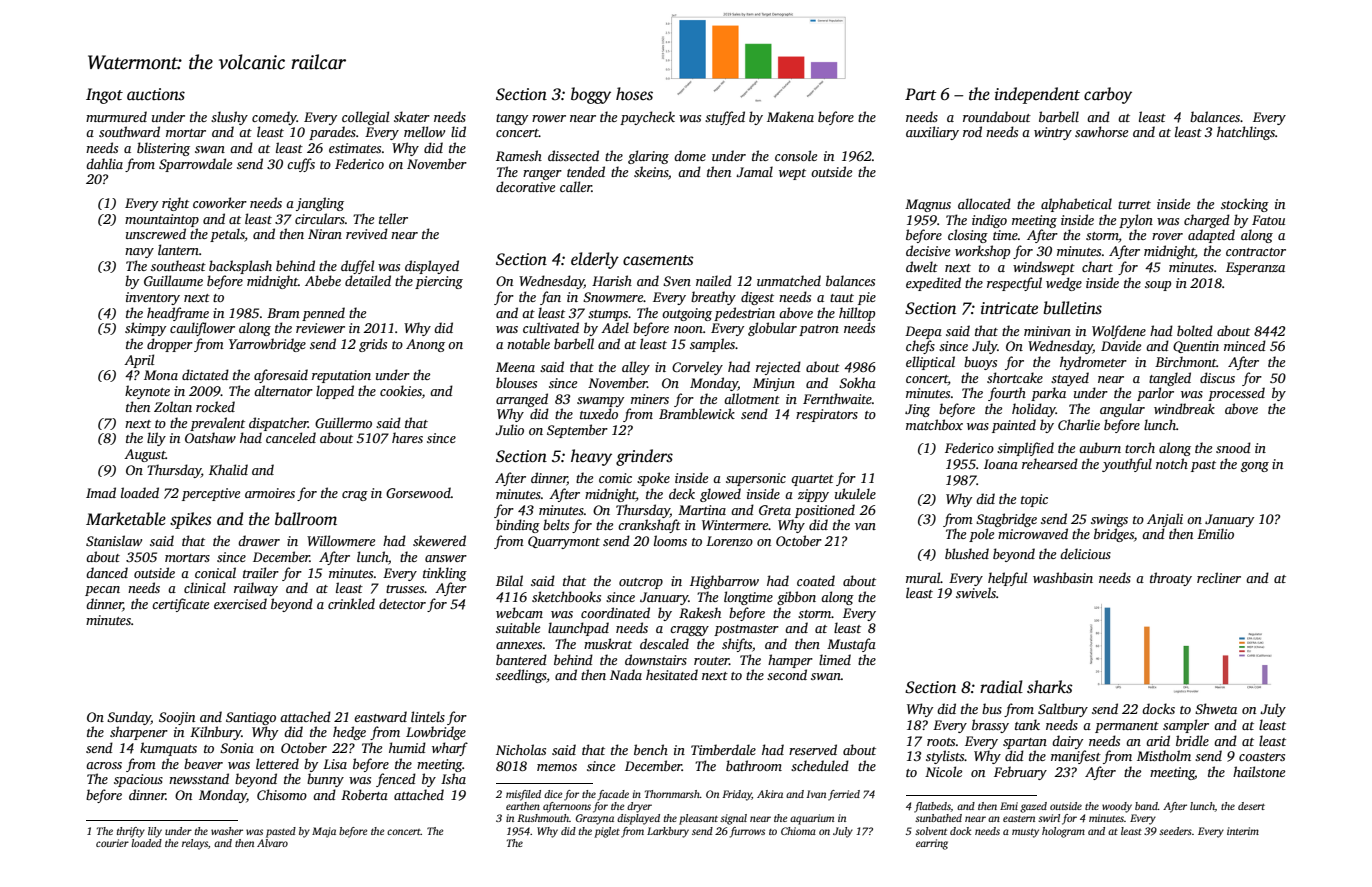  Describe the element at coordinates (101, 492) in the image. I see `Imad` at that location.
